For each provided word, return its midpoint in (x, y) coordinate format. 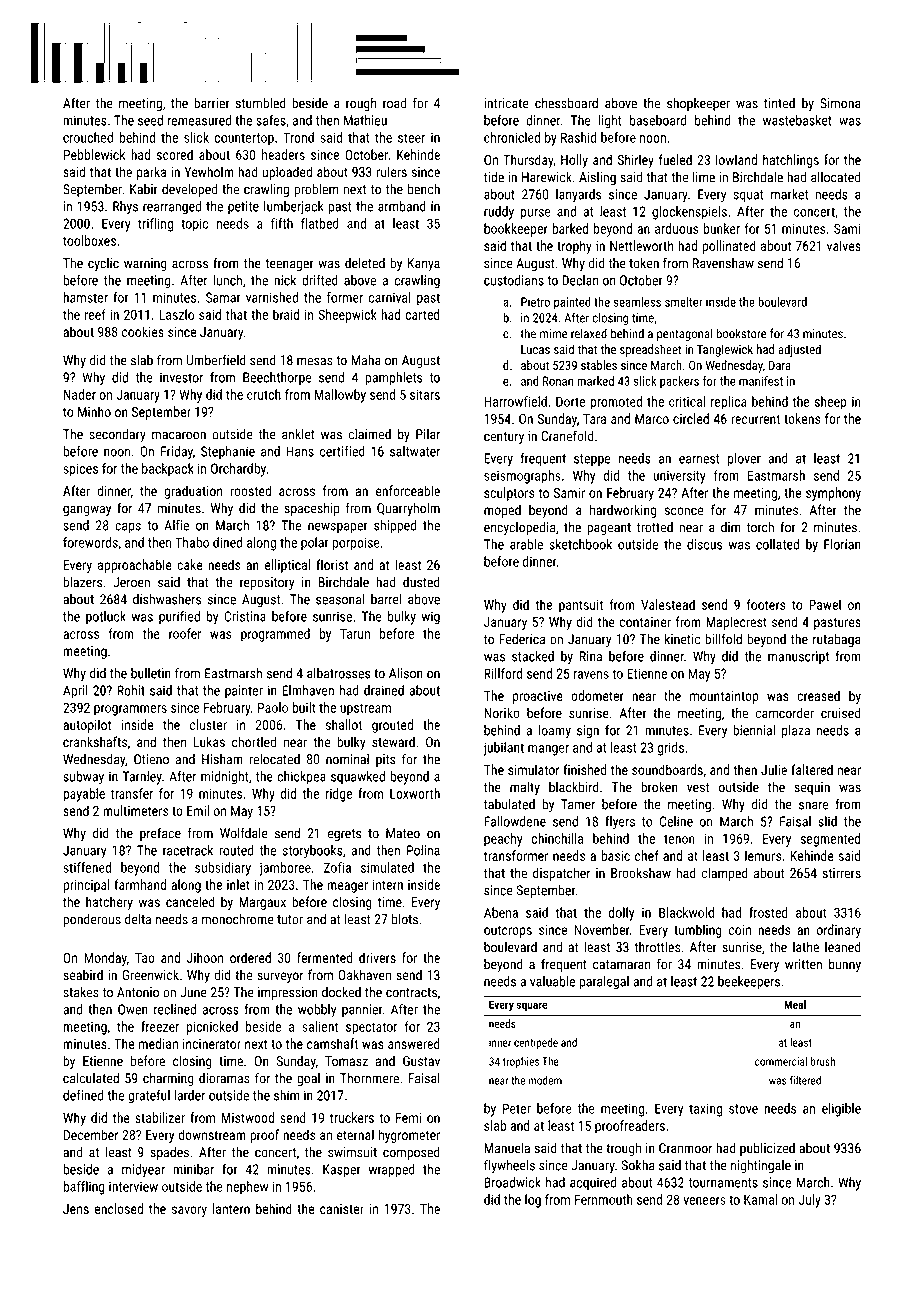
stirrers (841, 873)
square (532, 1006)
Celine (676, 821)
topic (195, 225)
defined (83, 1095)
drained (384, 690)
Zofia (337, 867)
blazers (82, 582)
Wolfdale (244, 833)
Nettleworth (641, 245)
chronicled (512, 137)
